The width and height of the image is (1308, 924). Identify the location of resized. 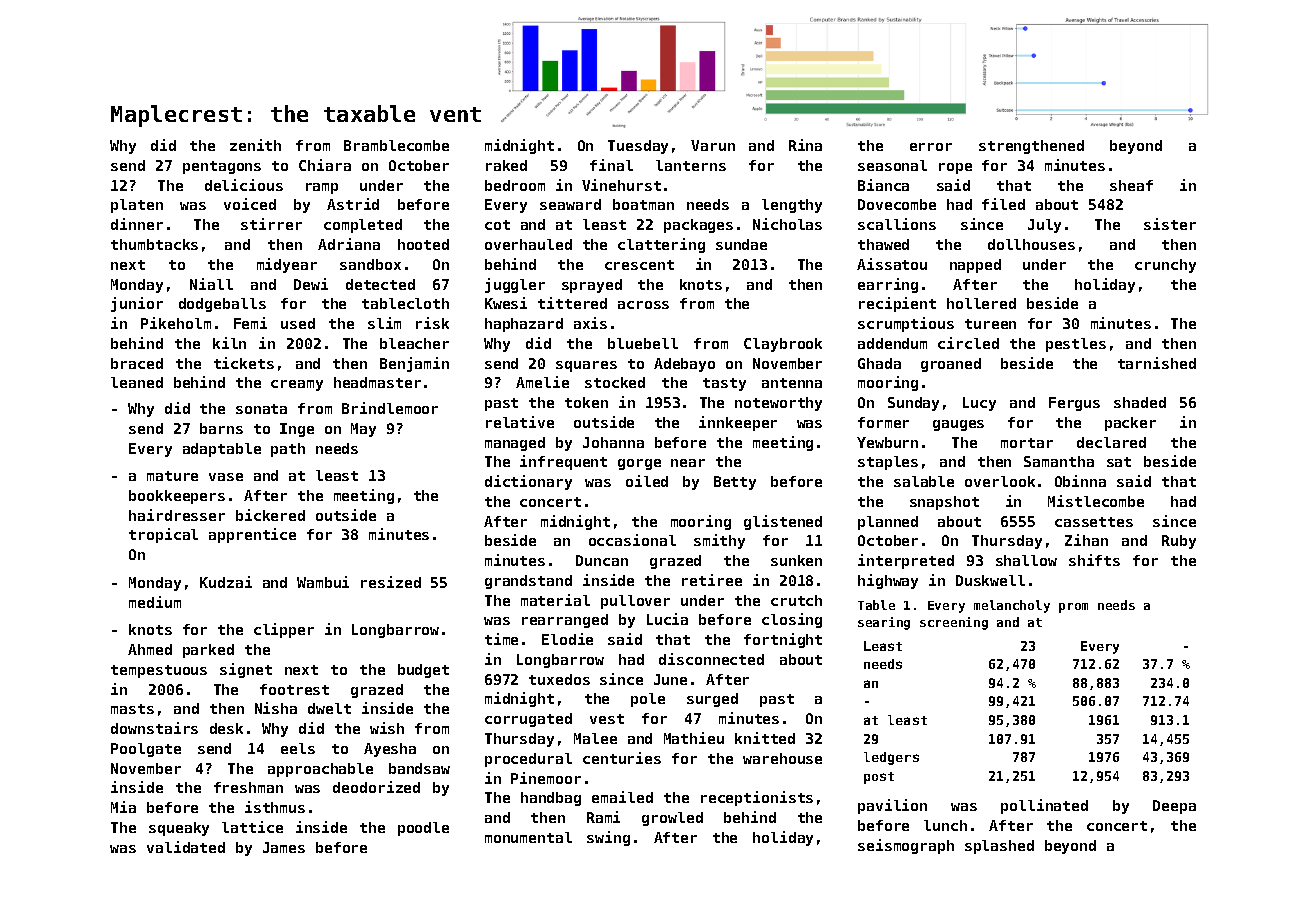
(391, 582).
